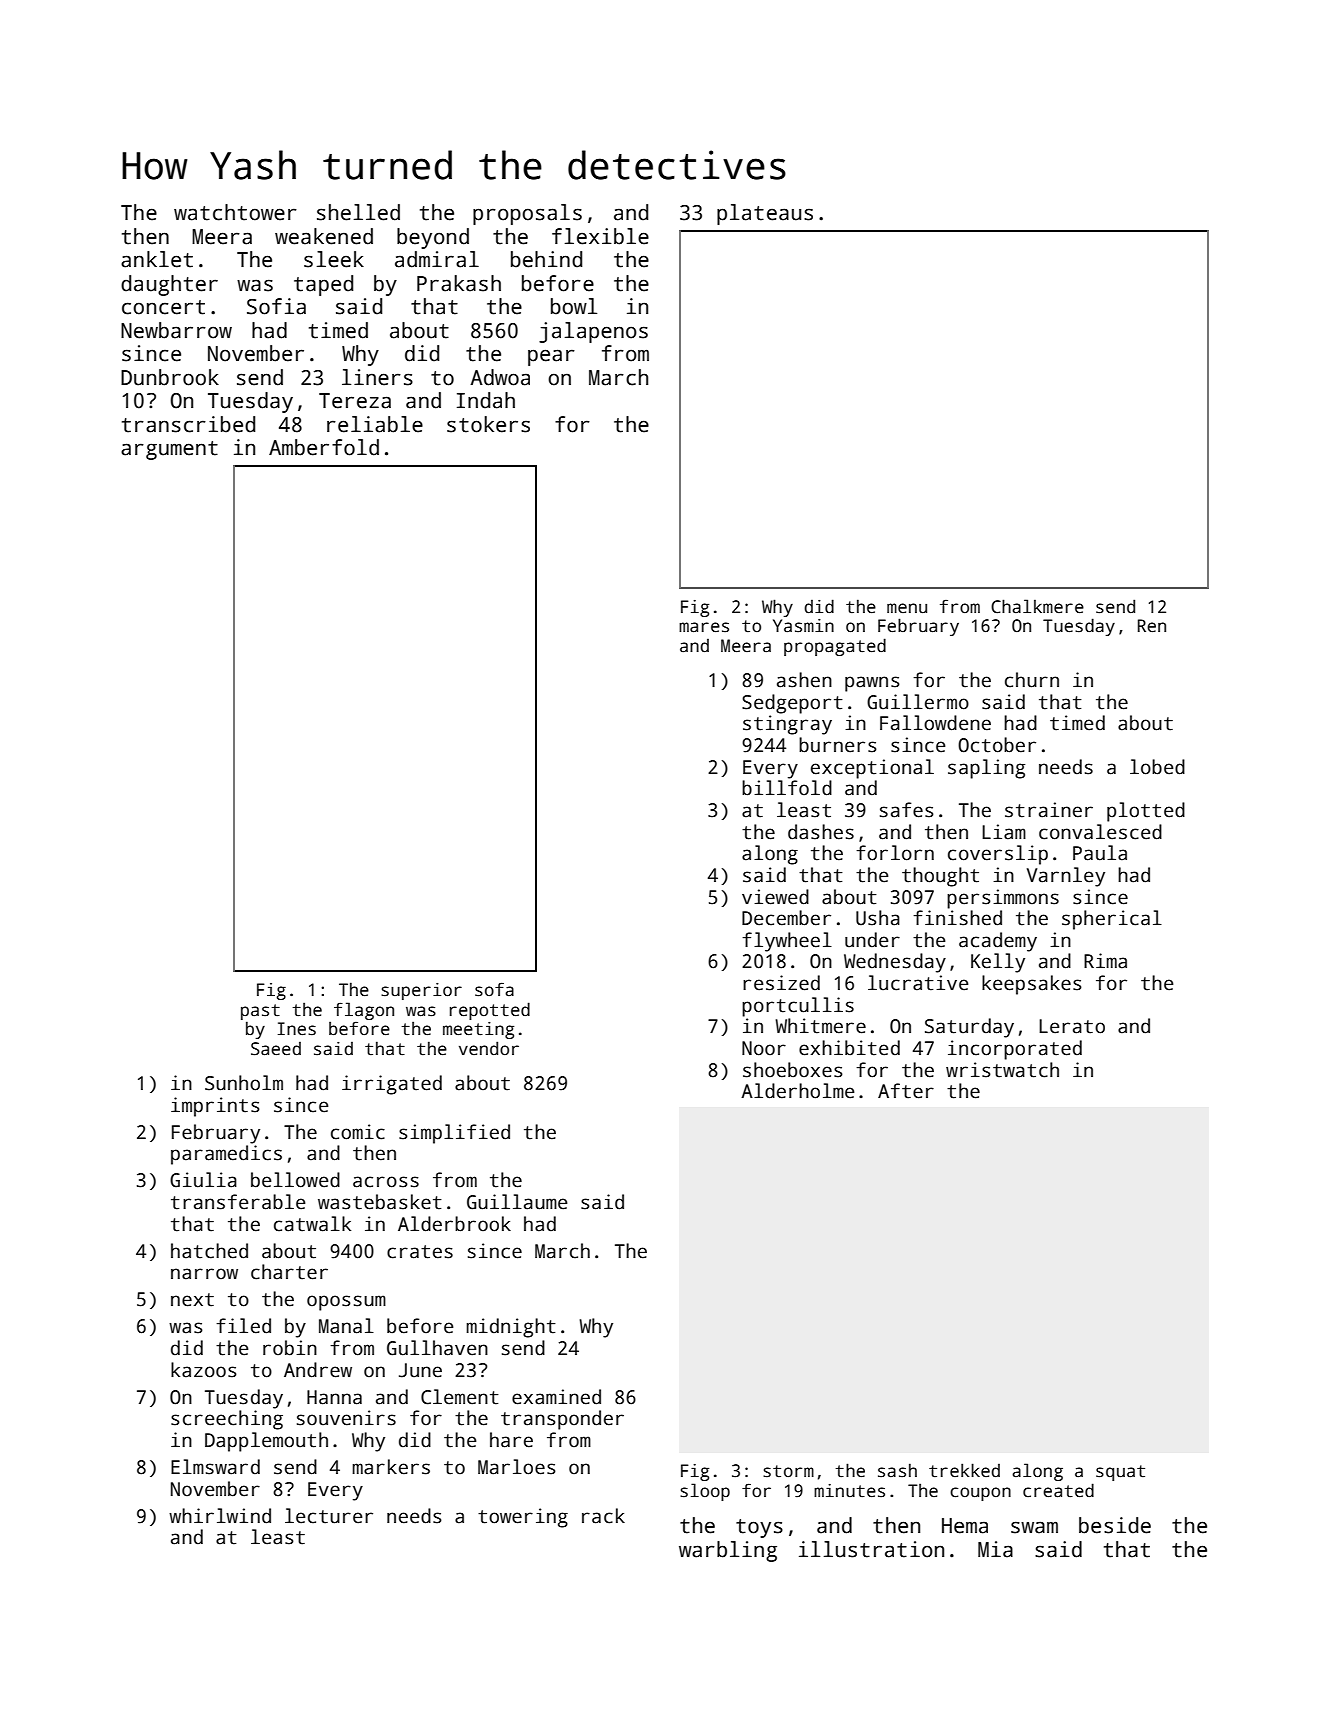 Image resolution: width=1329 pixels, height=1720 pixels. Describe the element at coordinates (603, 1516) in the screenshot. I see `rack` at that location.
